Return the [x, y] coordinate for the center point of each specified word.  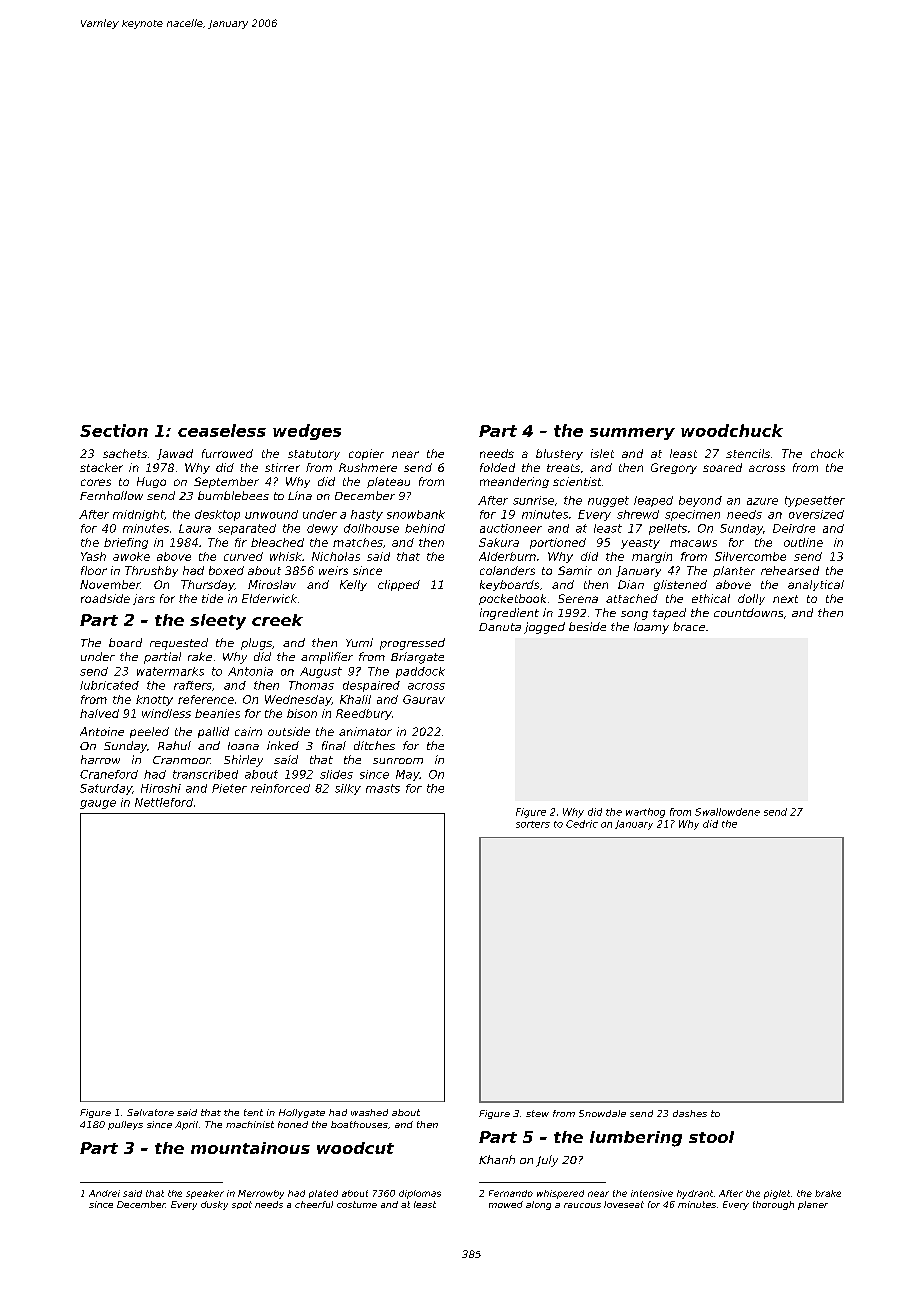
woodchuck [732, 430]
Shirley [243, 761]
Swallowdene [727, 812]
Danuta [500, 627]
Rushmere [368, 467]
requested [179, 644]
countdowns [748, 612]
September [226, 482]
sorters [533, 824]
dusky [214, 1205]
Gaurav [424, 699]
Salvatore [150, 1112]
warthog [645, 813]
